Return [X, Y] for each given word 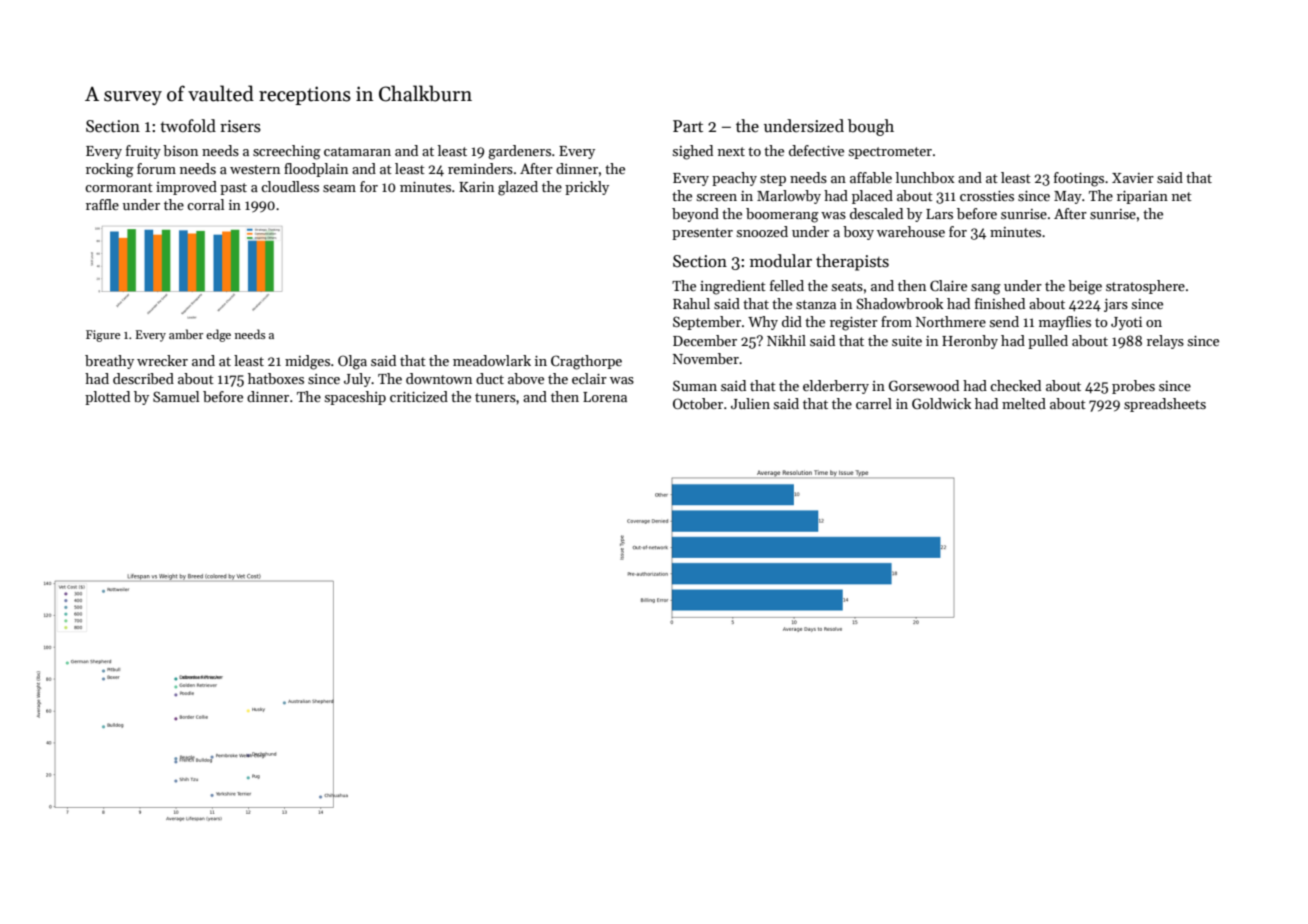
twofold [188, 126]
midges [307, 362]
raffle [102, 204]
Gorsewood [924, 385]
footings [1079, 179]
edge [218, 335]
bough [871, 127]
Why [763, 323]
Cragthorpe [586, 362]
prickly [587, 188]
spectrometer [890, 153]
